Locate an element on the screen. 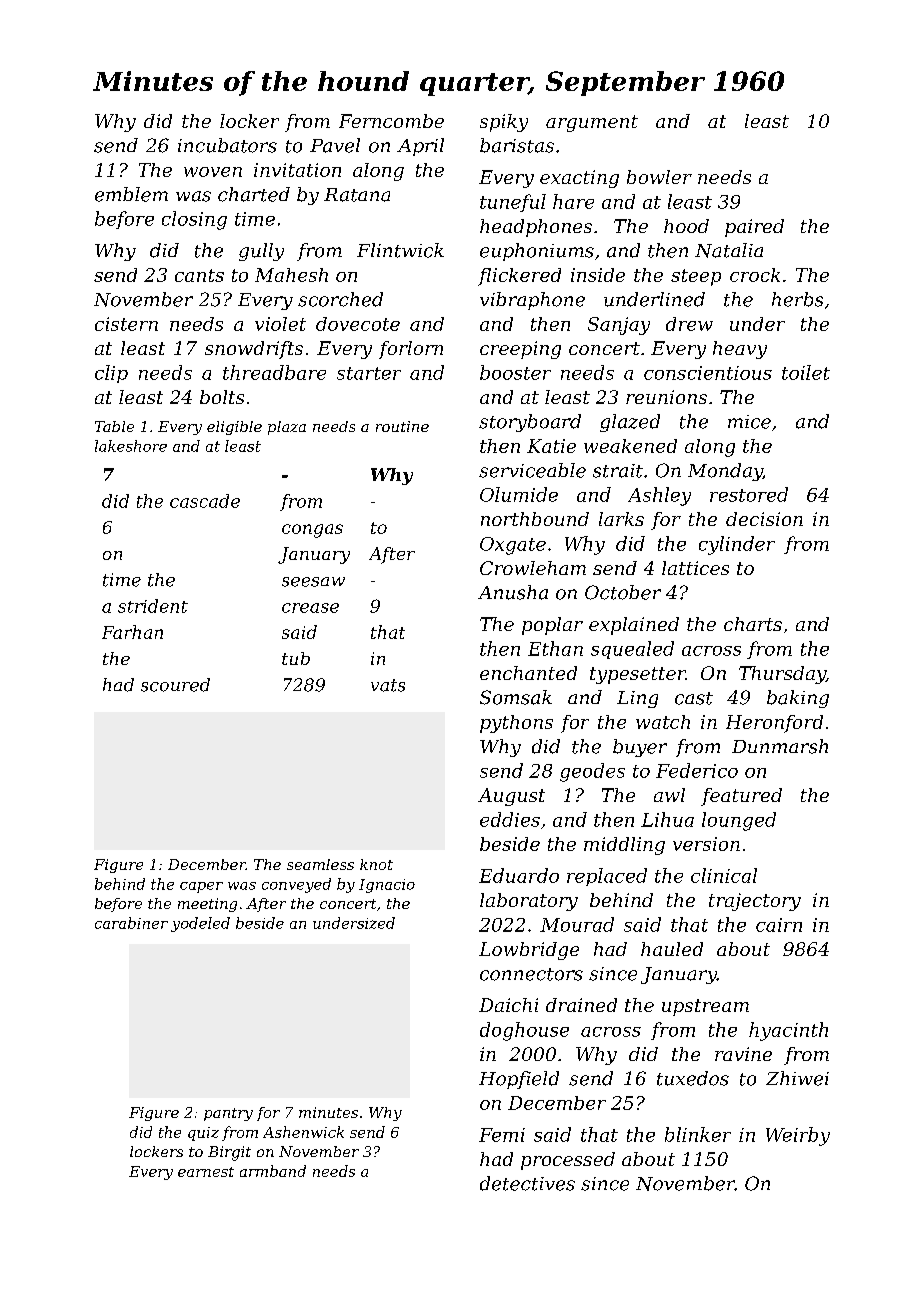  eddies is located at coordinates (510, 819).
